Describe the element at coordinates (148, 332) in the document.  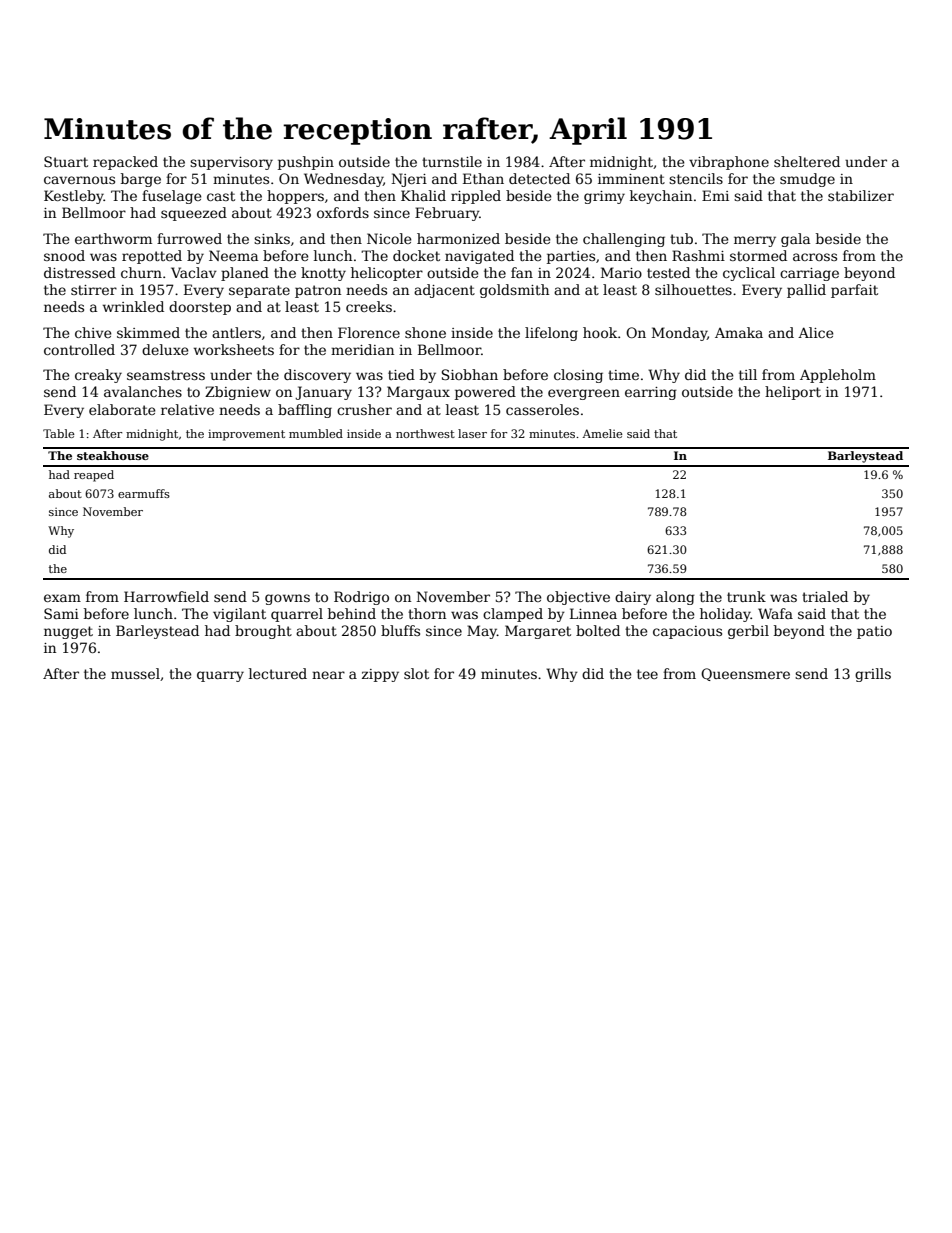
I see `skimmed` at that location.
